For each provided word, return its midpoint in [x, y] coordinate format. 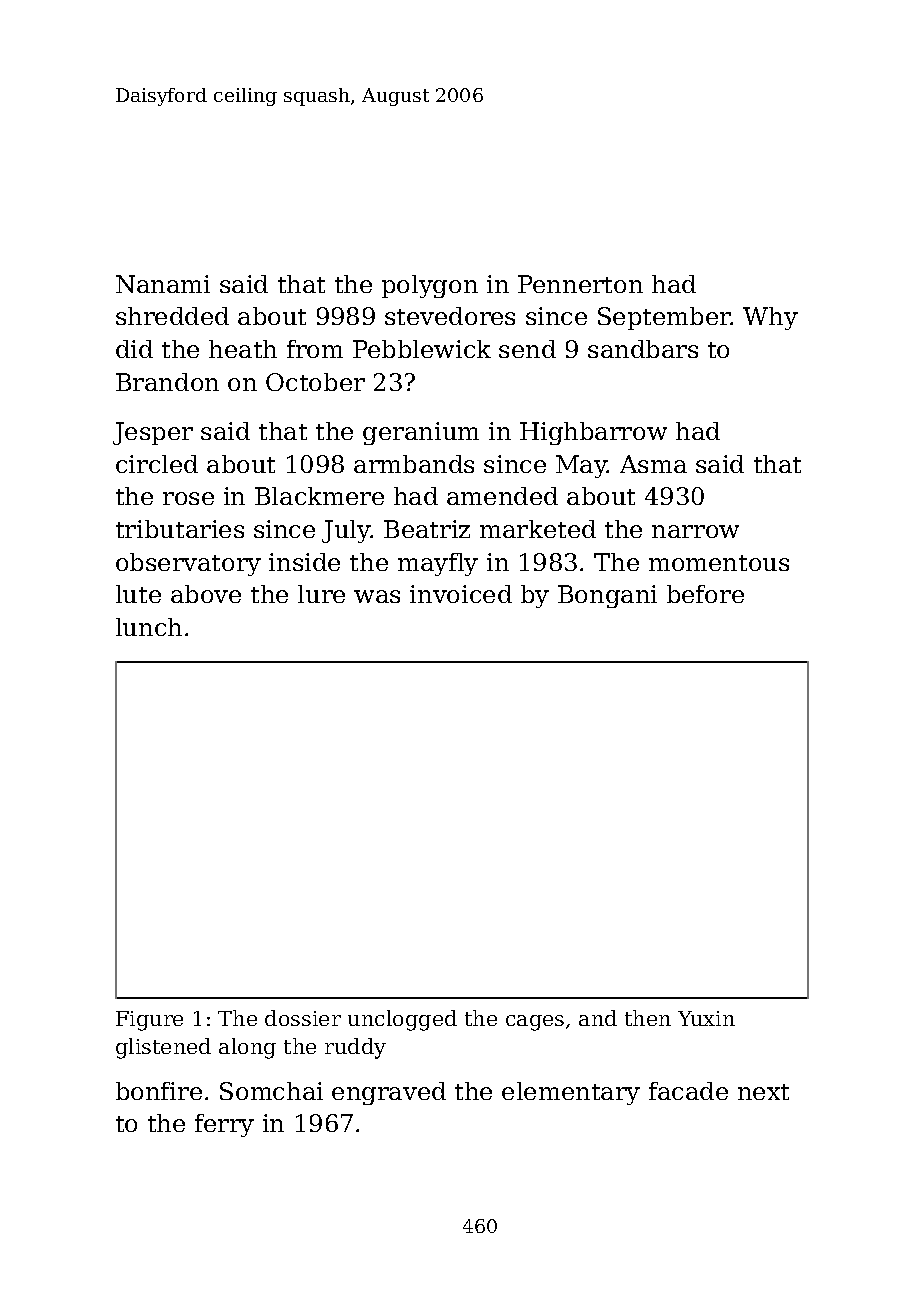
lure [321, 594]
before [705, 594]
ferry [224, 1125]
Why [770, 318]
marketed [538, 529]
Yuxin [706, 1018]
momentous [719, 563]
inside [304, 562]
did [134, 349]
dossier [303, 1018]
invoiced [461, 594]
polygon [430, 286]
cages [535, 1023]
